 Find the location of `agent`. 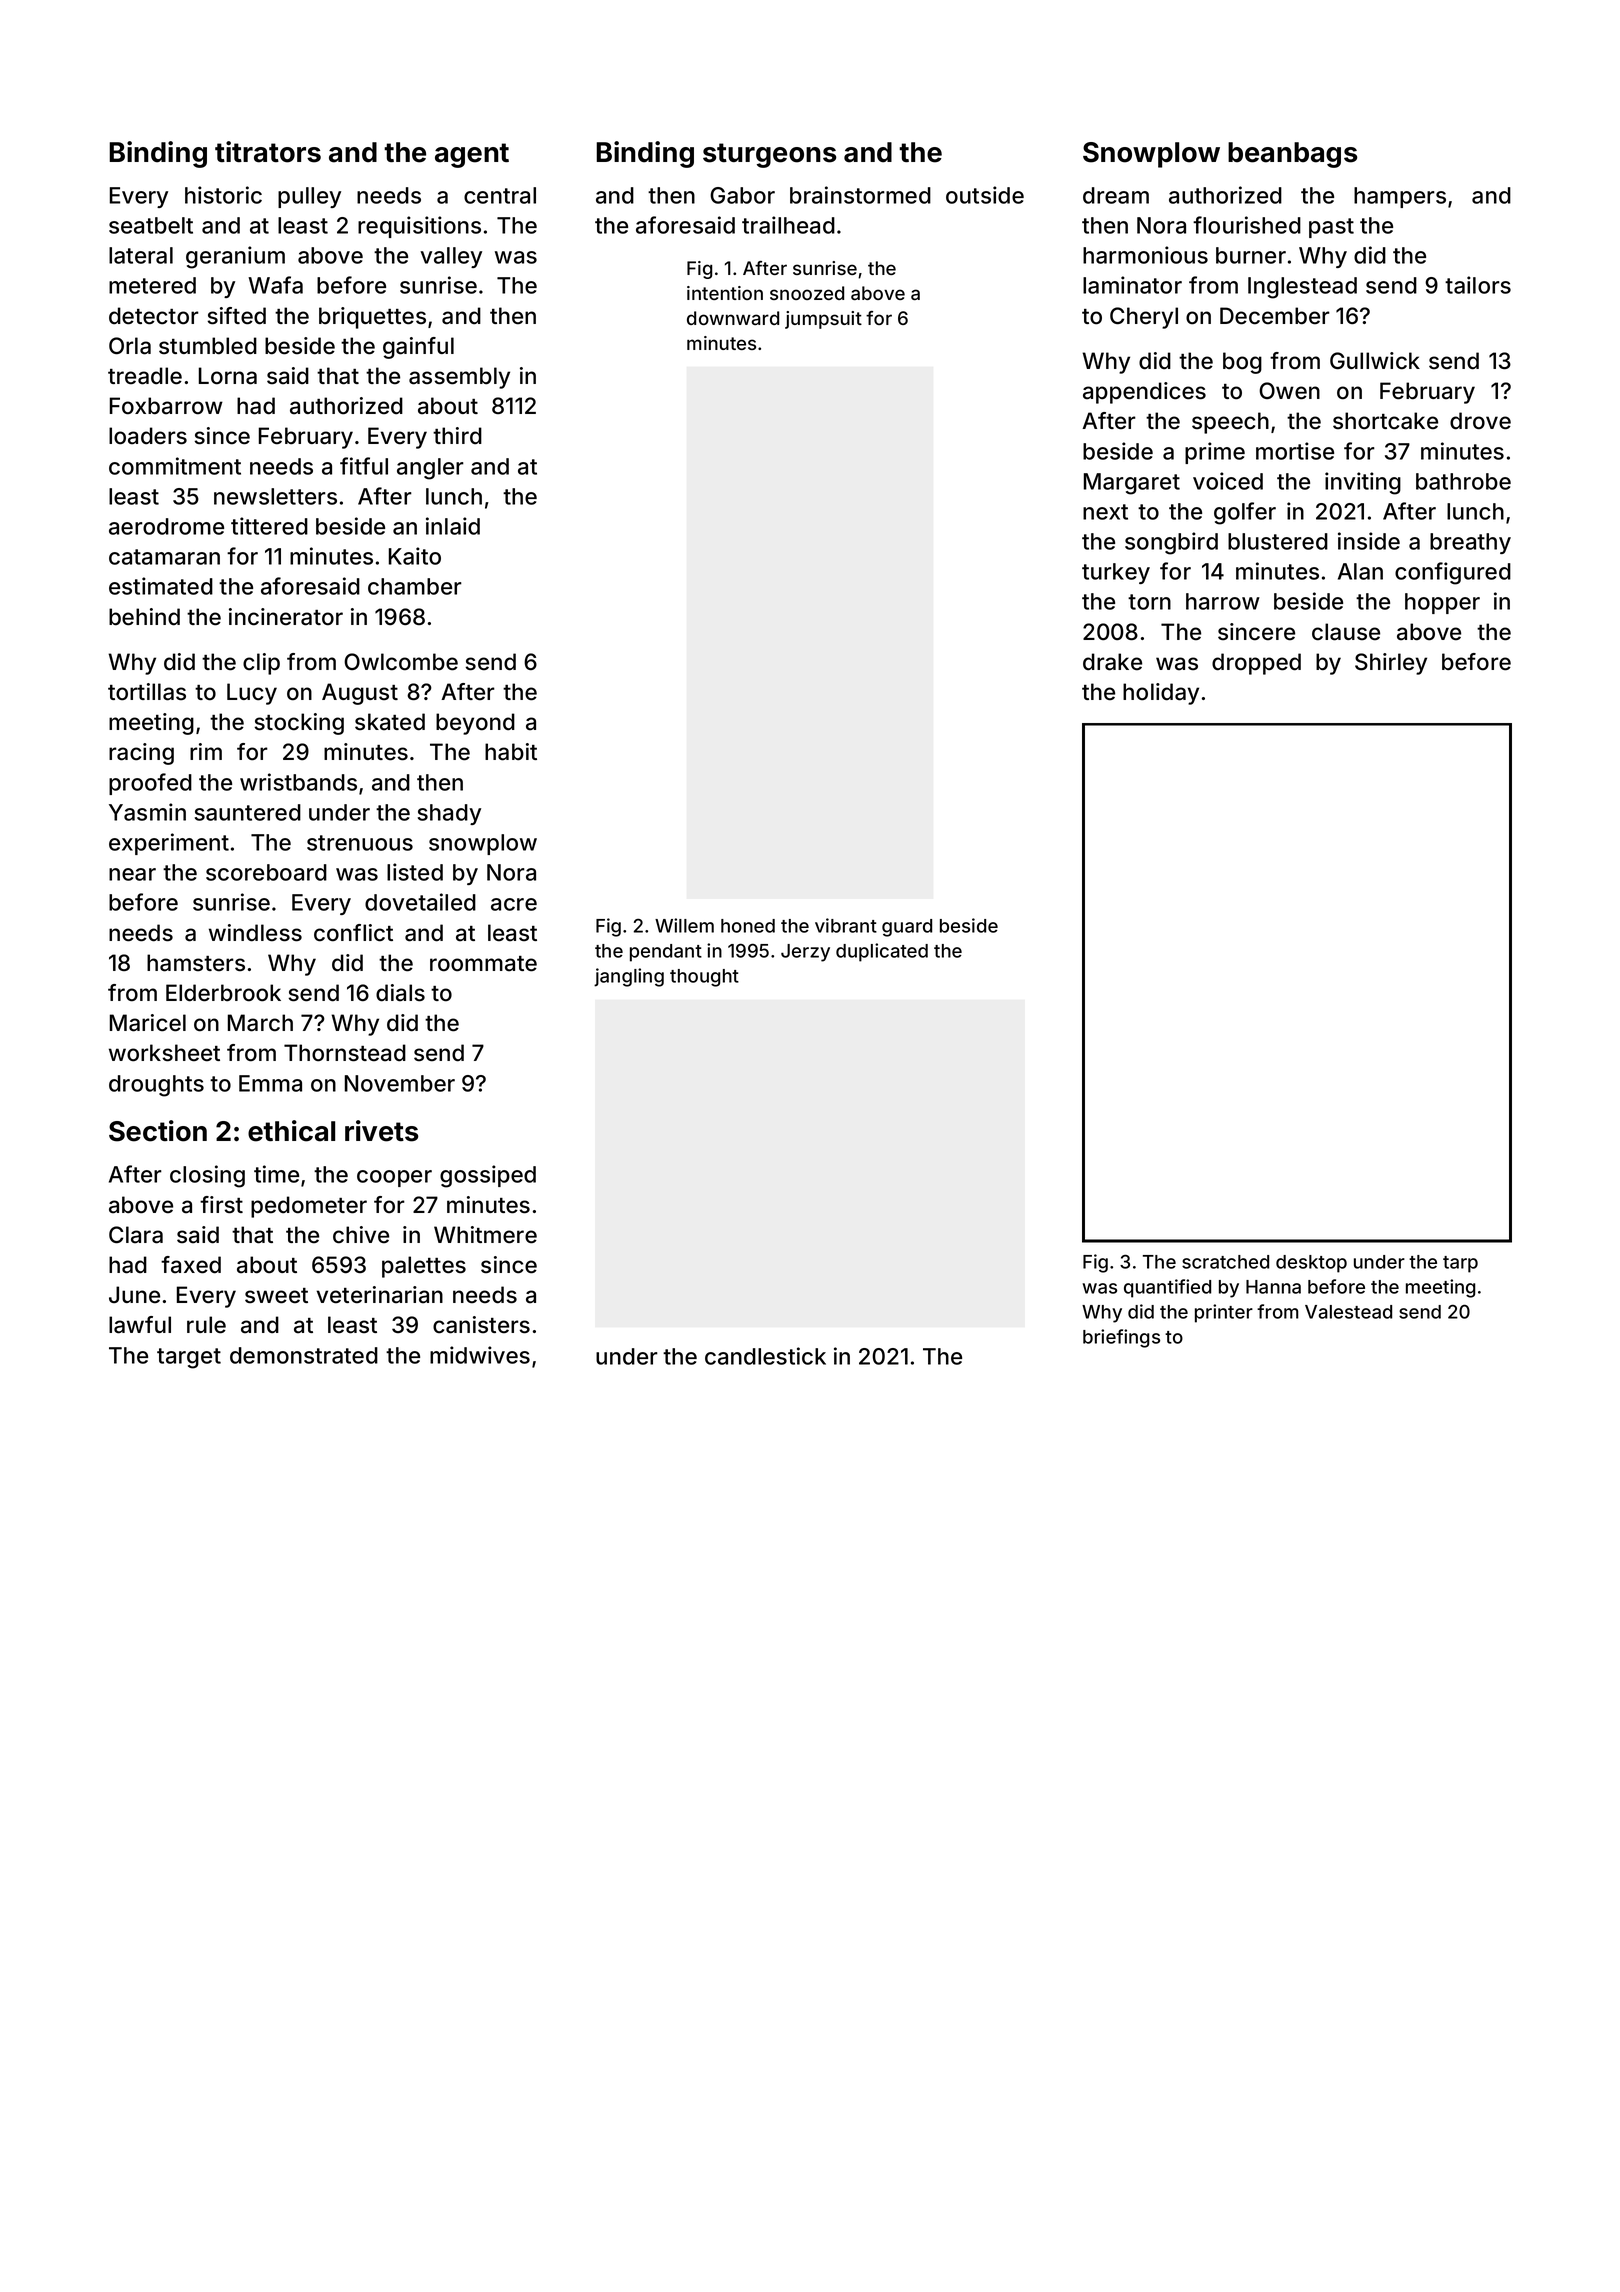

agent is located at coordinates (472, 155).
